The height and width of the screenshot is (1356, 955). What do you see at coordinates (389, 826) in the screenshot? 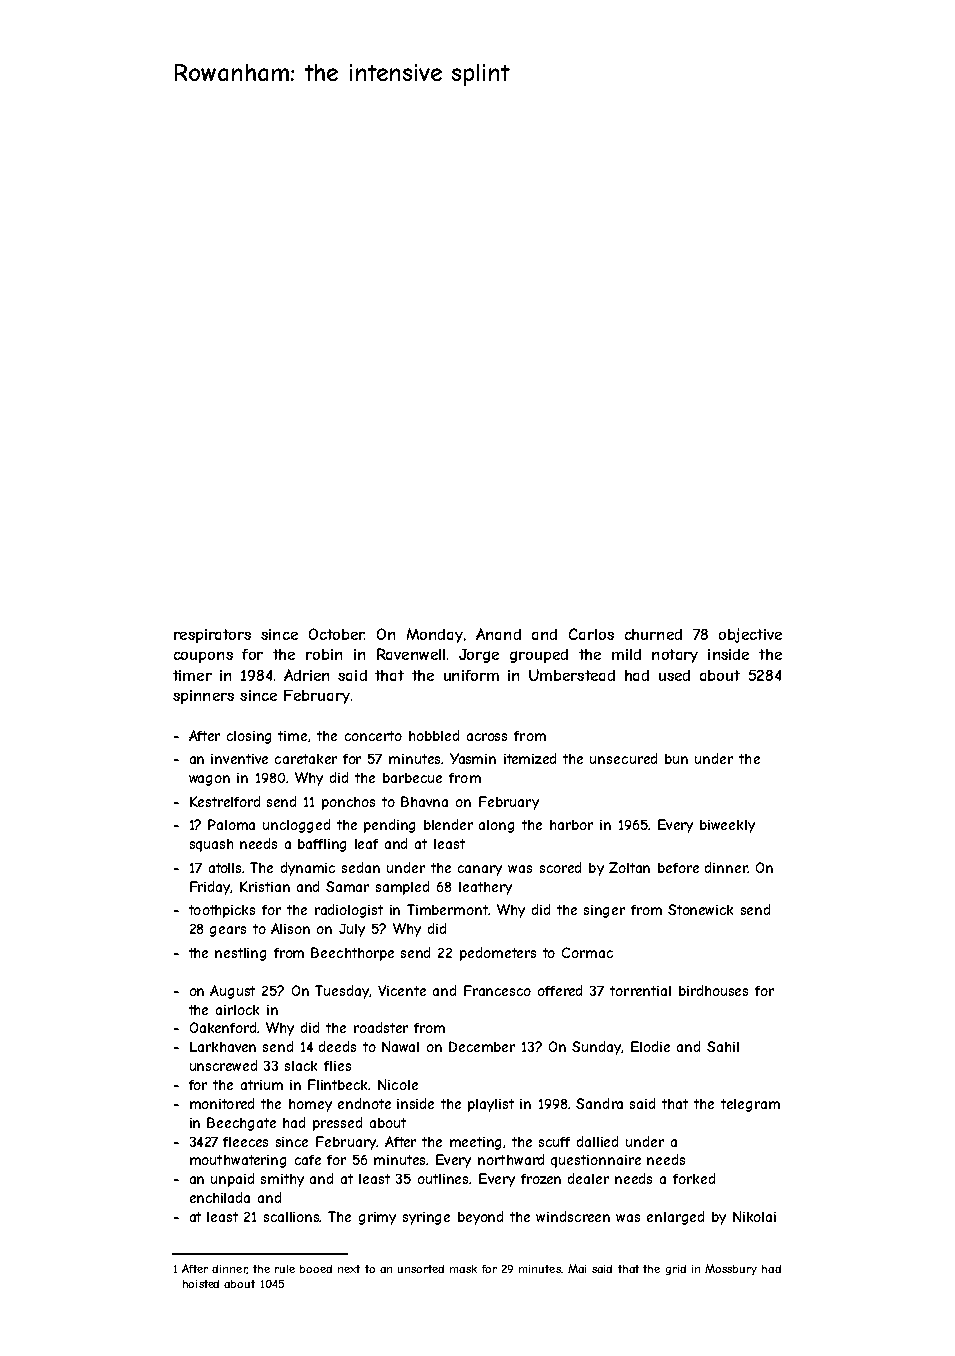
I see `pending` at bounding box center [389, 826].
